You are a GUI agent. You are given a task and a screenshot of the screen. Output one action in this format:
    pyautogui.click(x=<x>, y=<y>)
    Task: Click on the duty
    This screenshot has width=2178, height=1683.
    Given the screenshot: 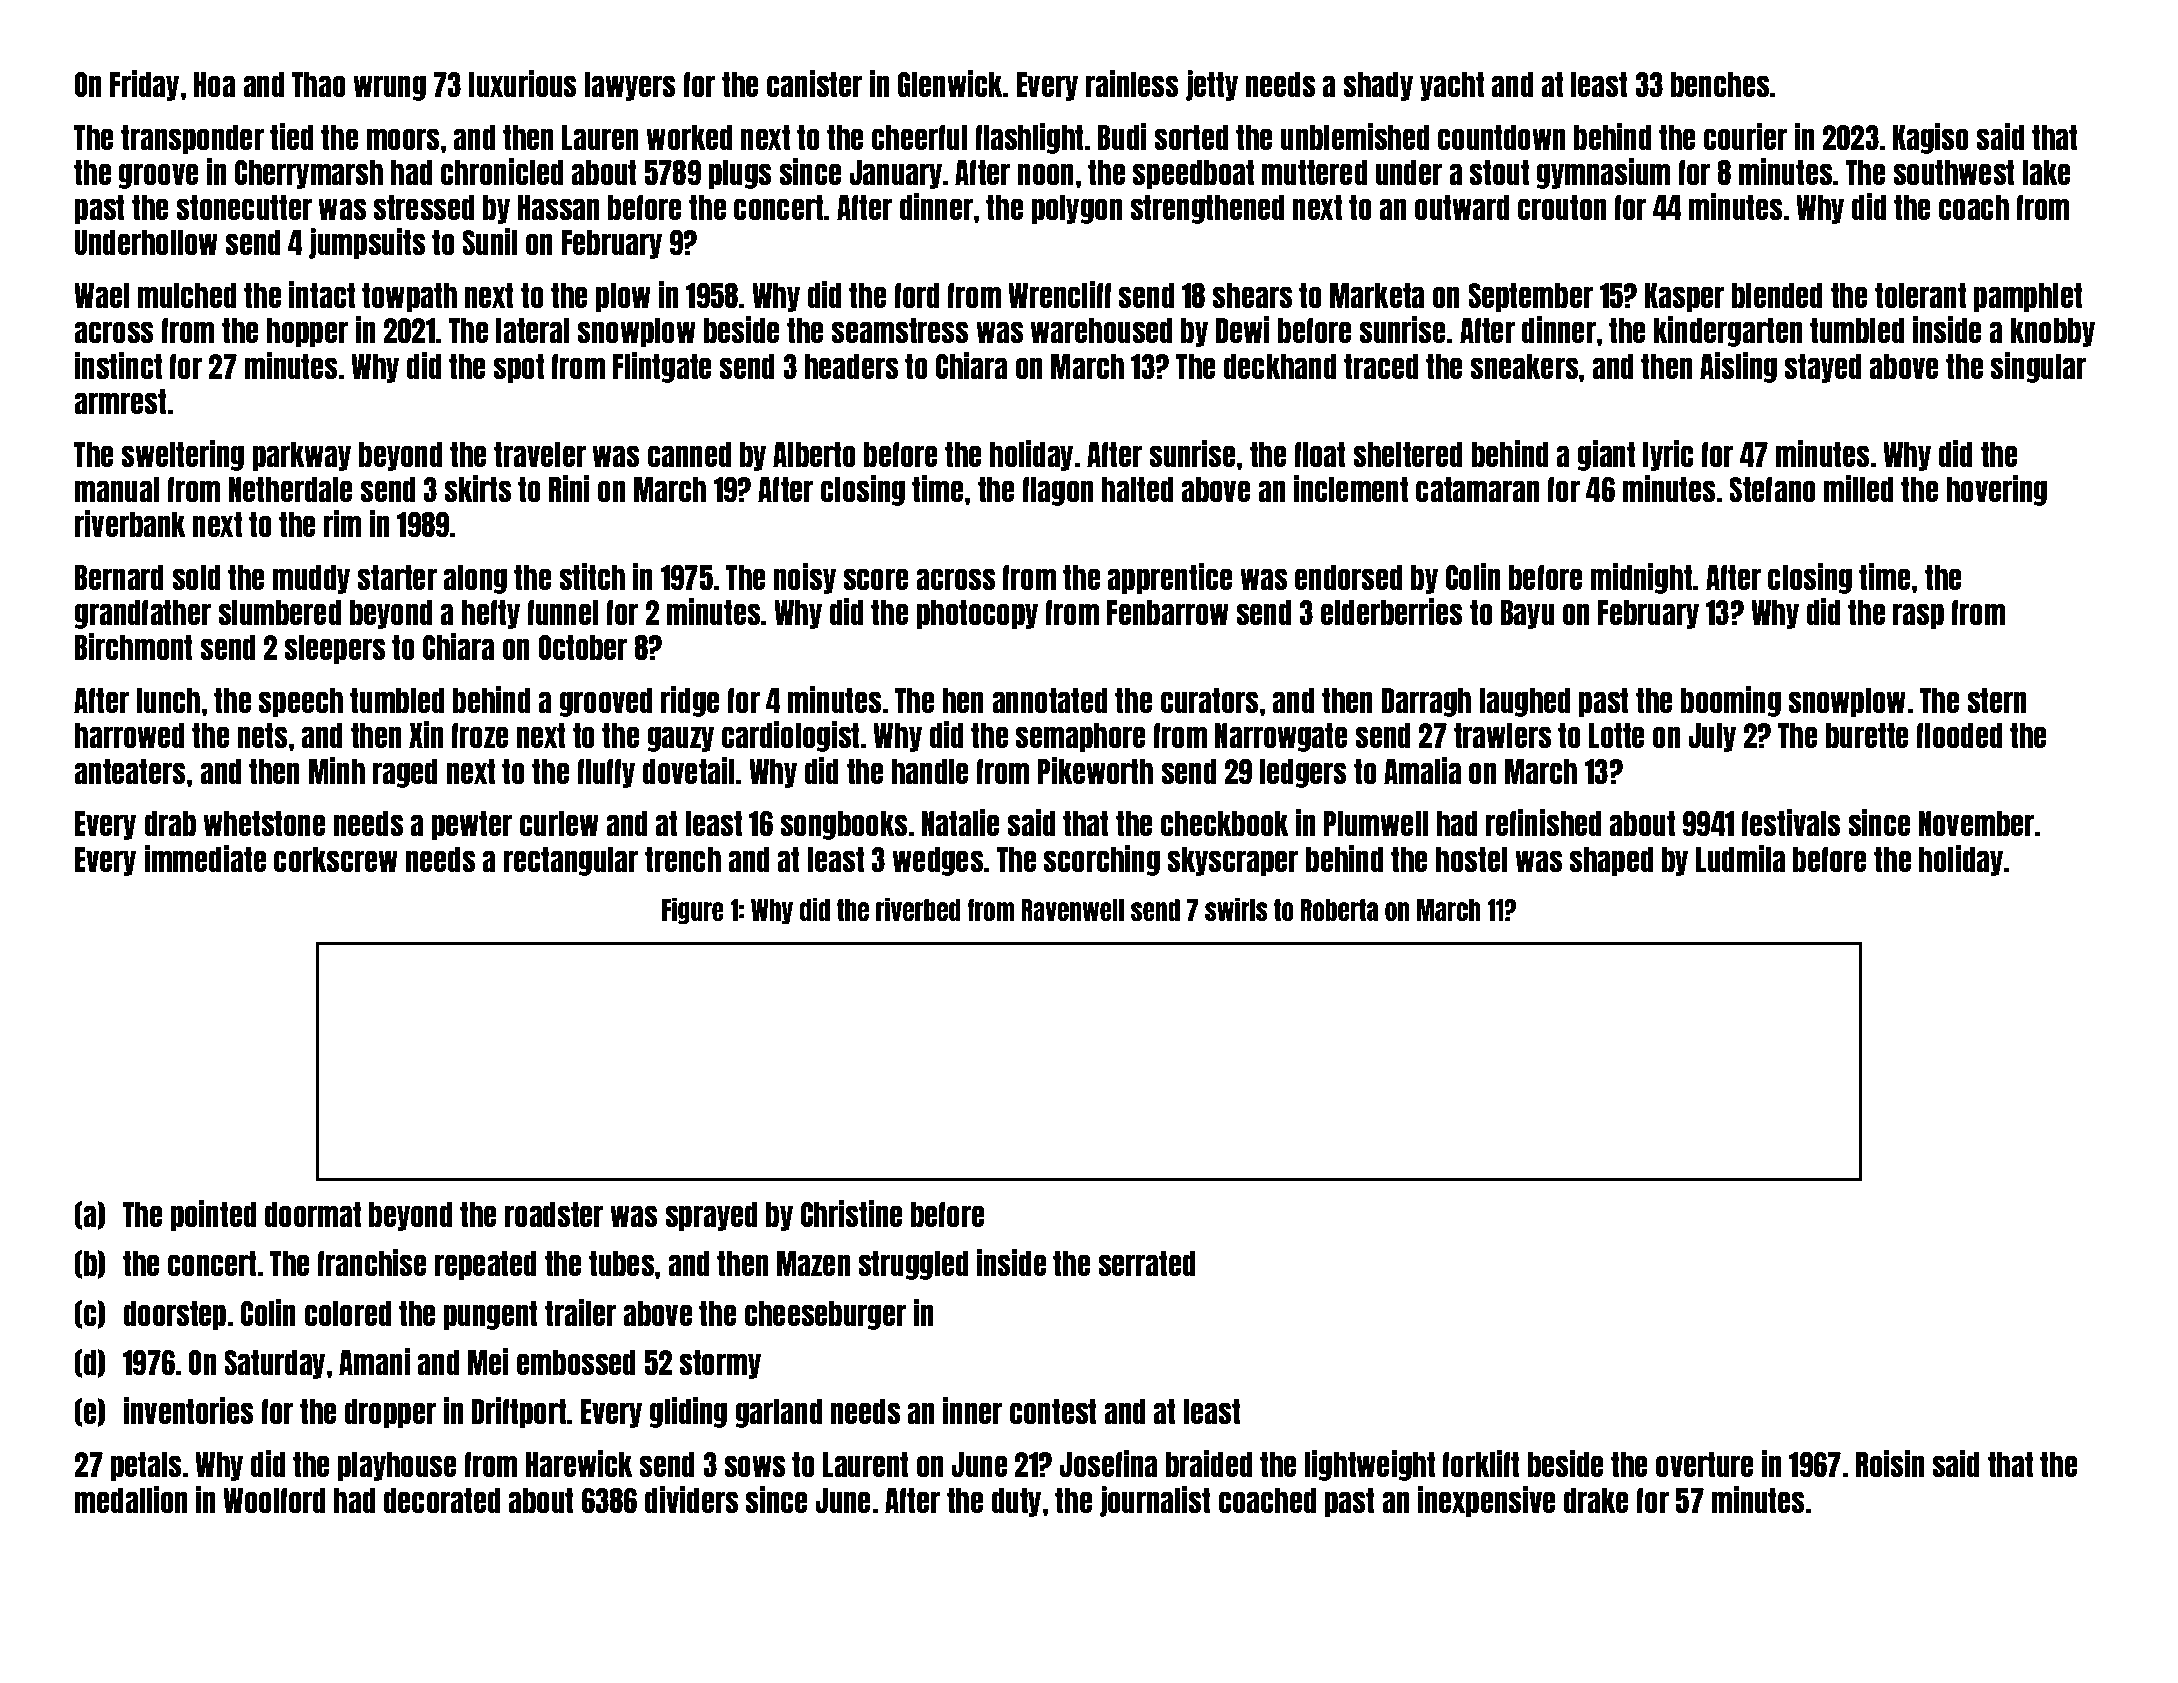 What is the action you would take?
    pyautogui.click(x=1016, y=1502)
